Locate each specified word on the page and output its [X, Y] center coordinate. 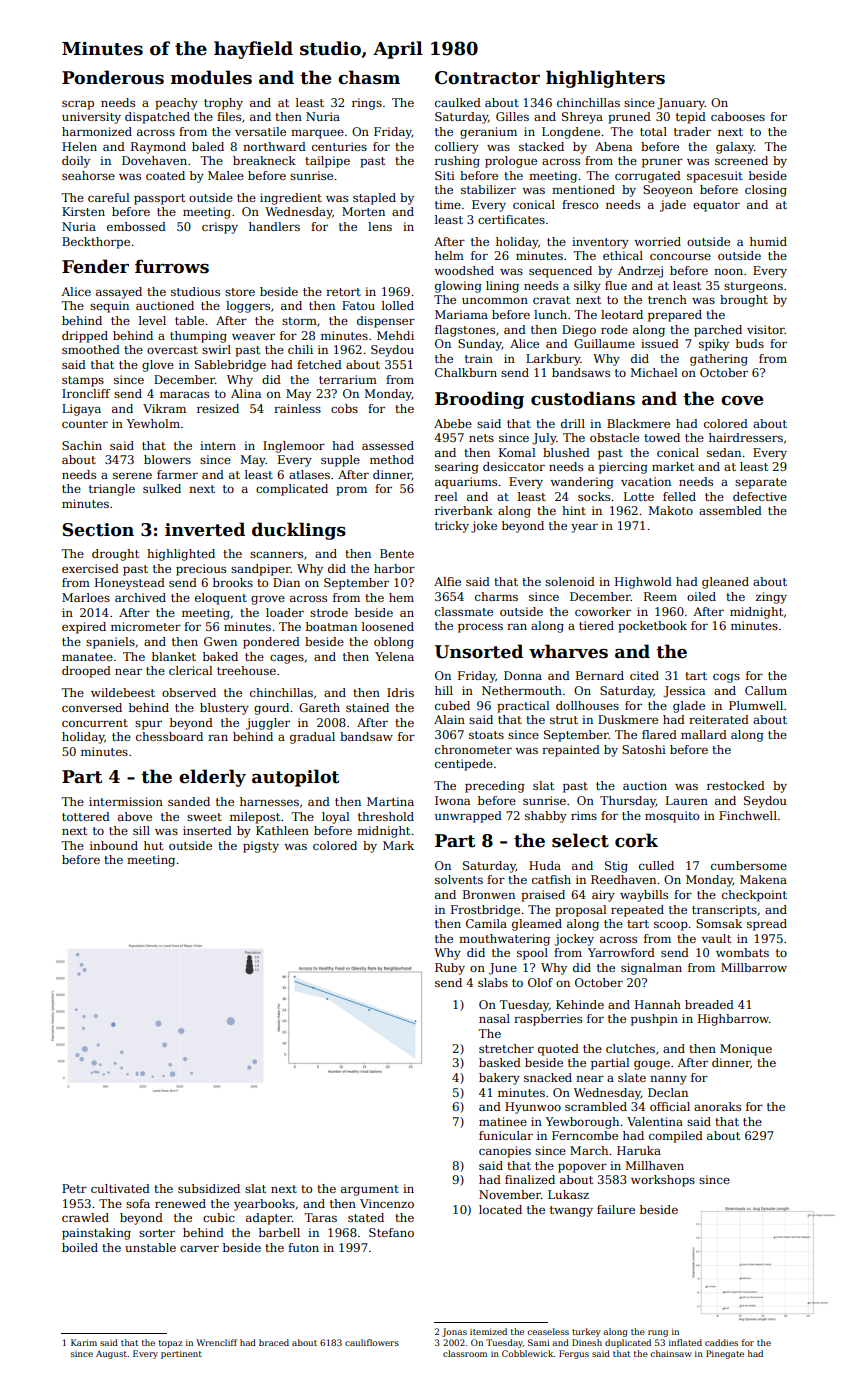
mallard [704, 734]
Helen [79, 146]
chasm [369, 77]
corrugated [648, 177]
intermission [126, 801]
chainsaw [671, 1353]
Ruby [450, 969]
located [500, 1209]
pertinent [181, 1355]
